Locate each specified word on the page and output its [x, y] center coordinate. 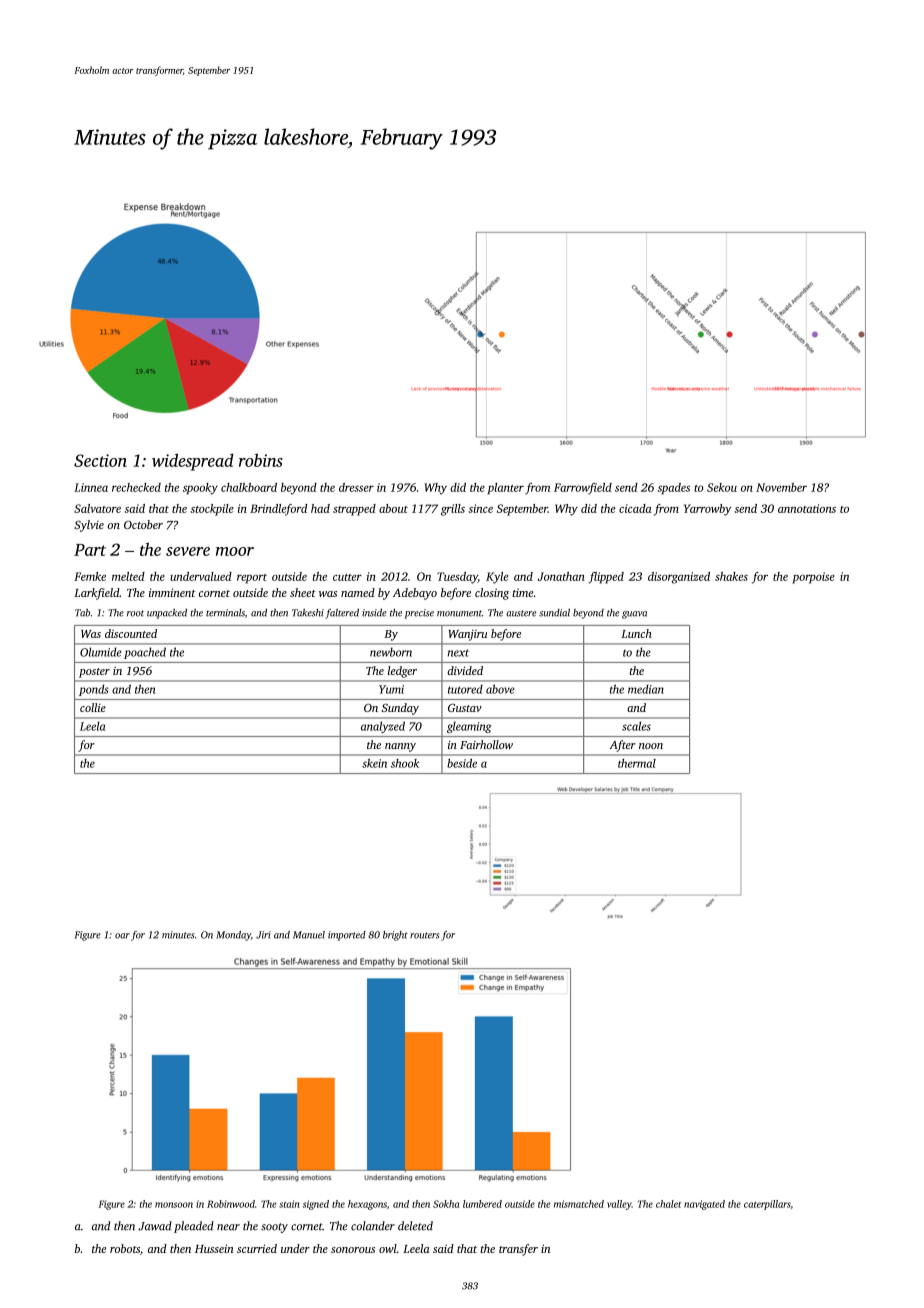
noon [651, 746]
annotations [807, 508]
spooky [200, 489]
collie [93, 707]
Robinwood [231, 1204]
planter [506, 488]
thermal [637, 763]
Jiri [263, 935]
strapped [354, 510]
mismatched [579, 1204]
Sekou [722, 487]
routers [424, 935]
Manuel [309, 935]
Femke [90, 576]
